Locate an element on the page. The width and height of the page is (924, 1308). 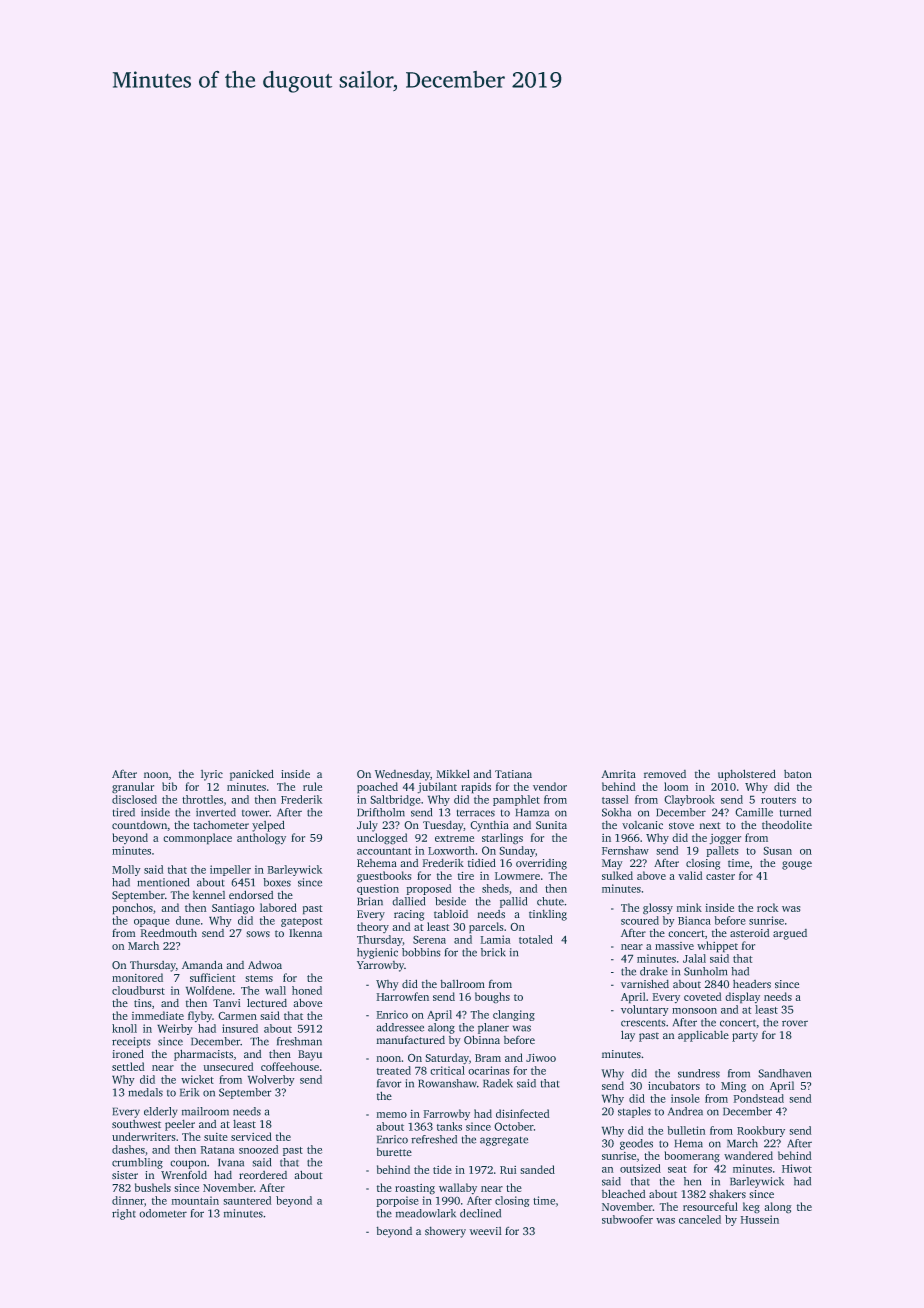
panicked is located at coordinates (252, 775).
